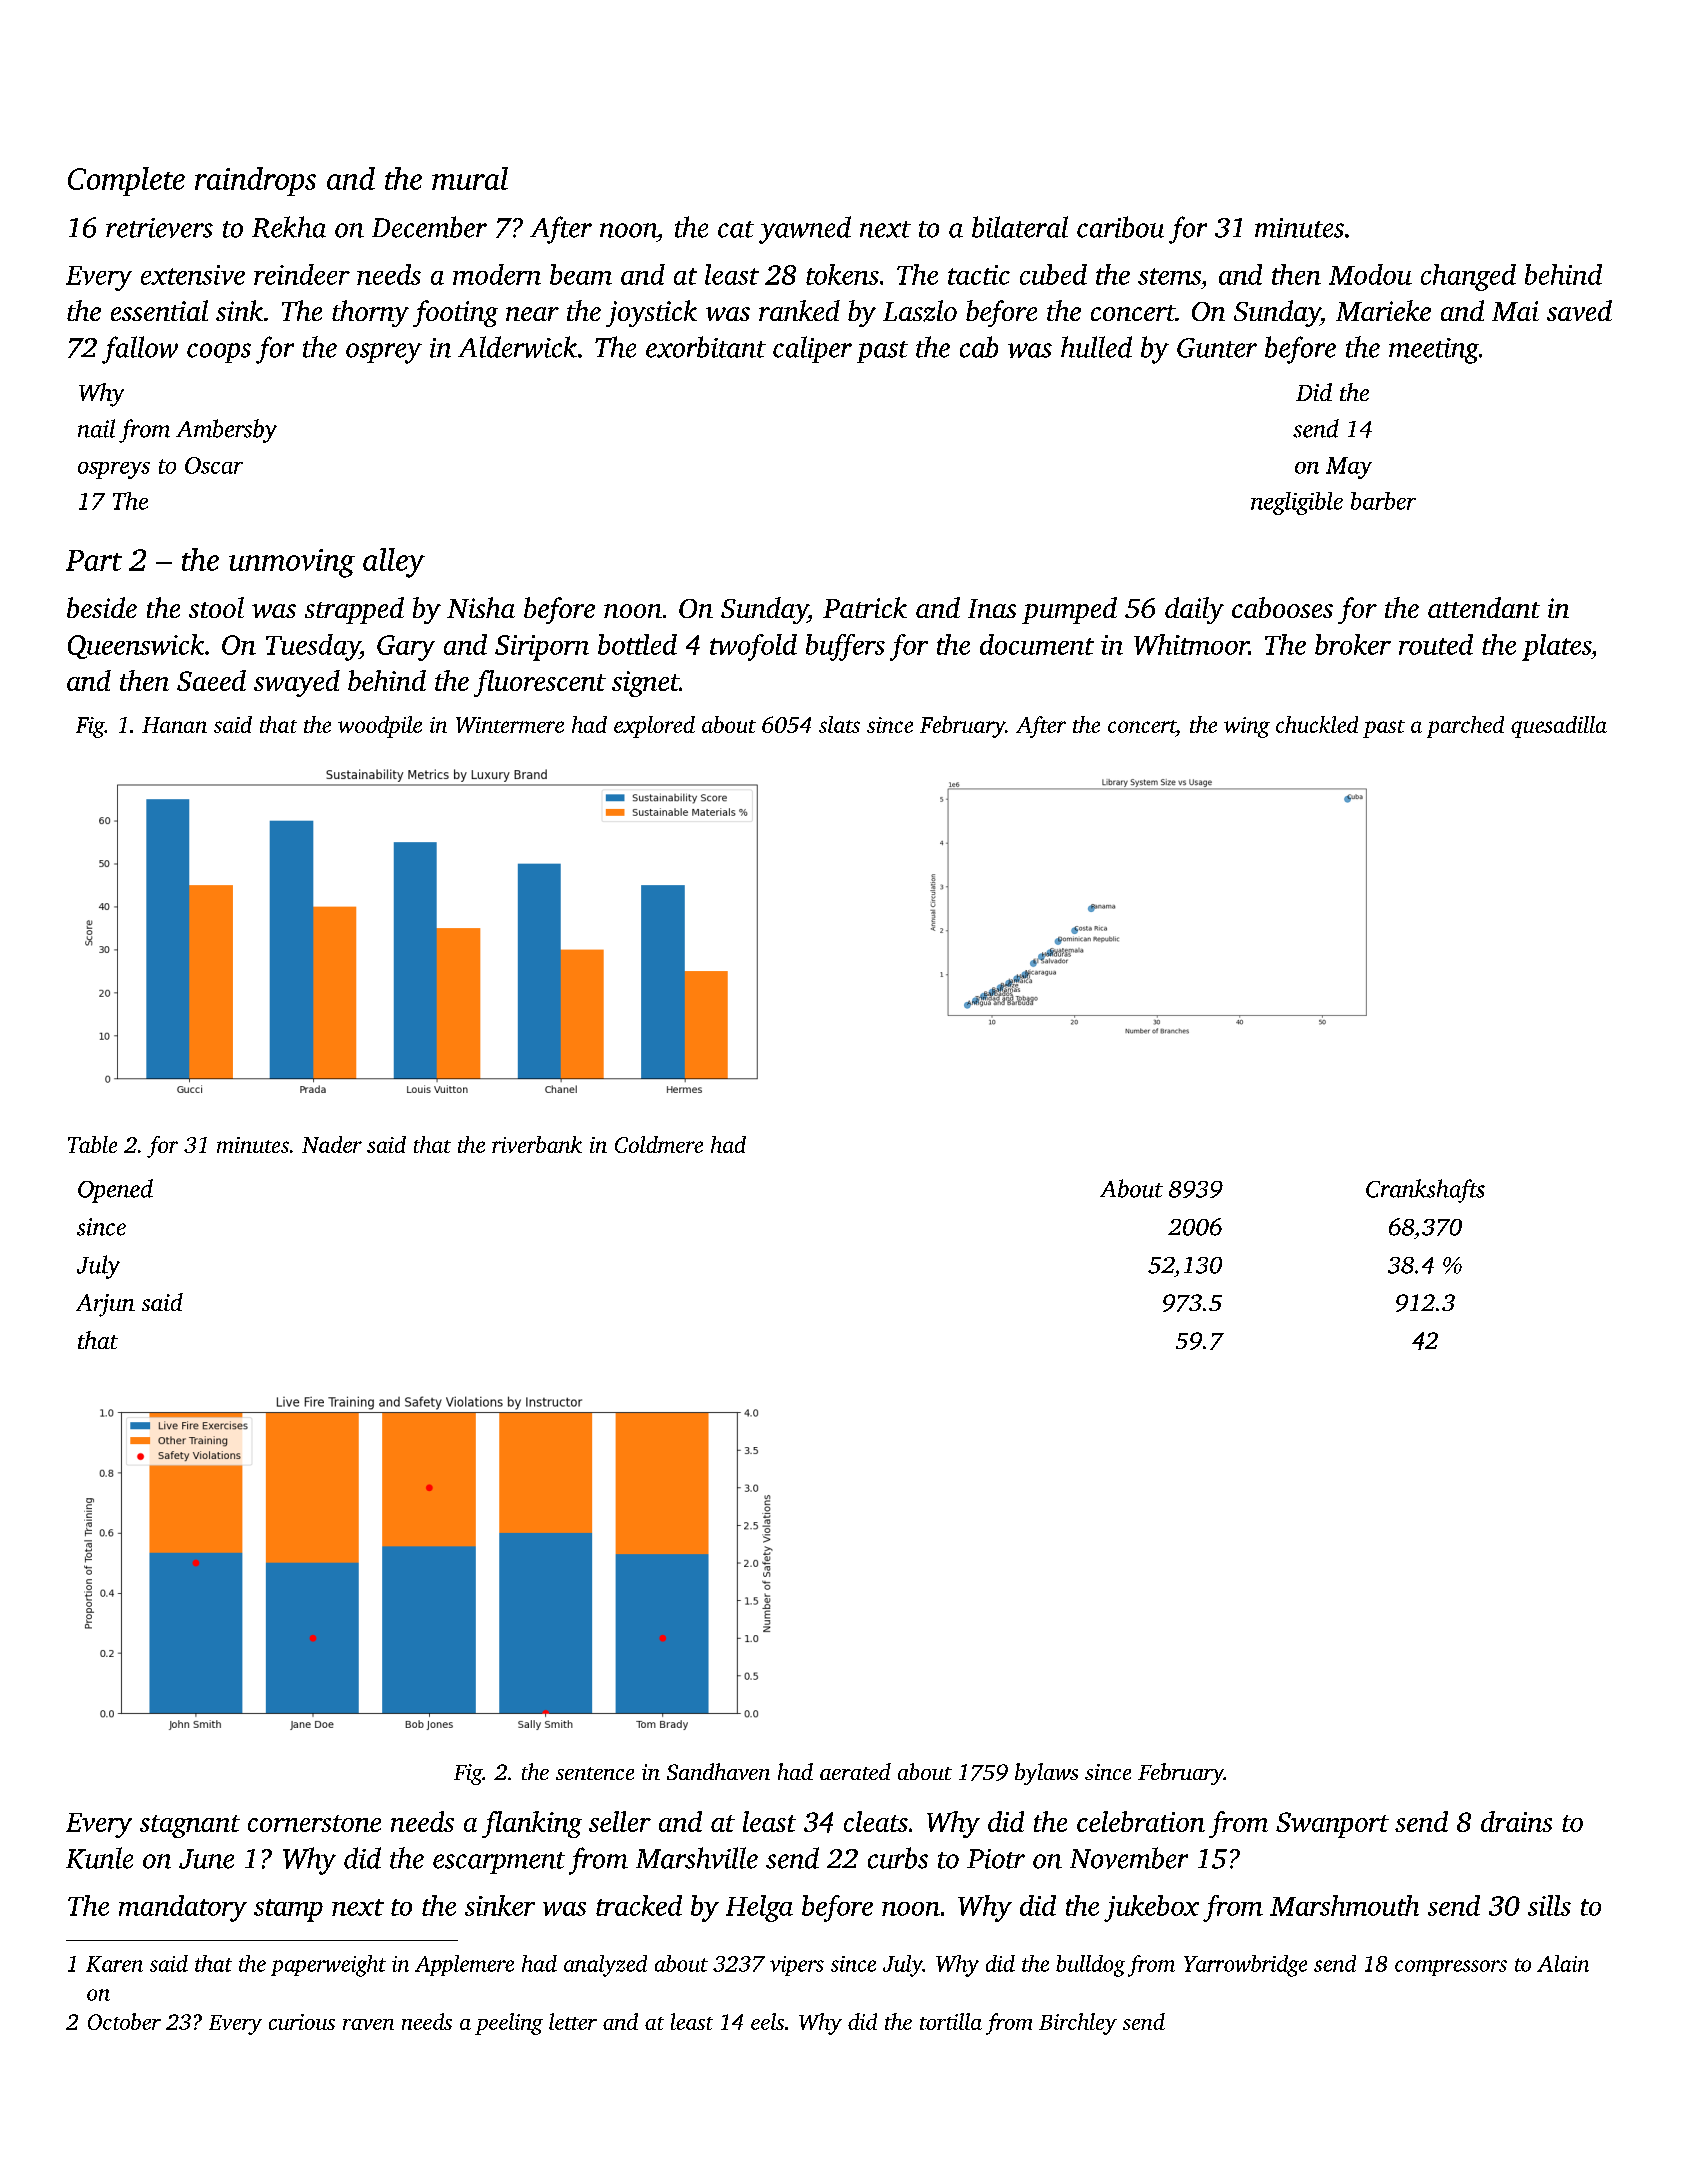  Describe the element at coordinates (1425, 1191) in the screenshot. I see `Crankshafts` at that location.
